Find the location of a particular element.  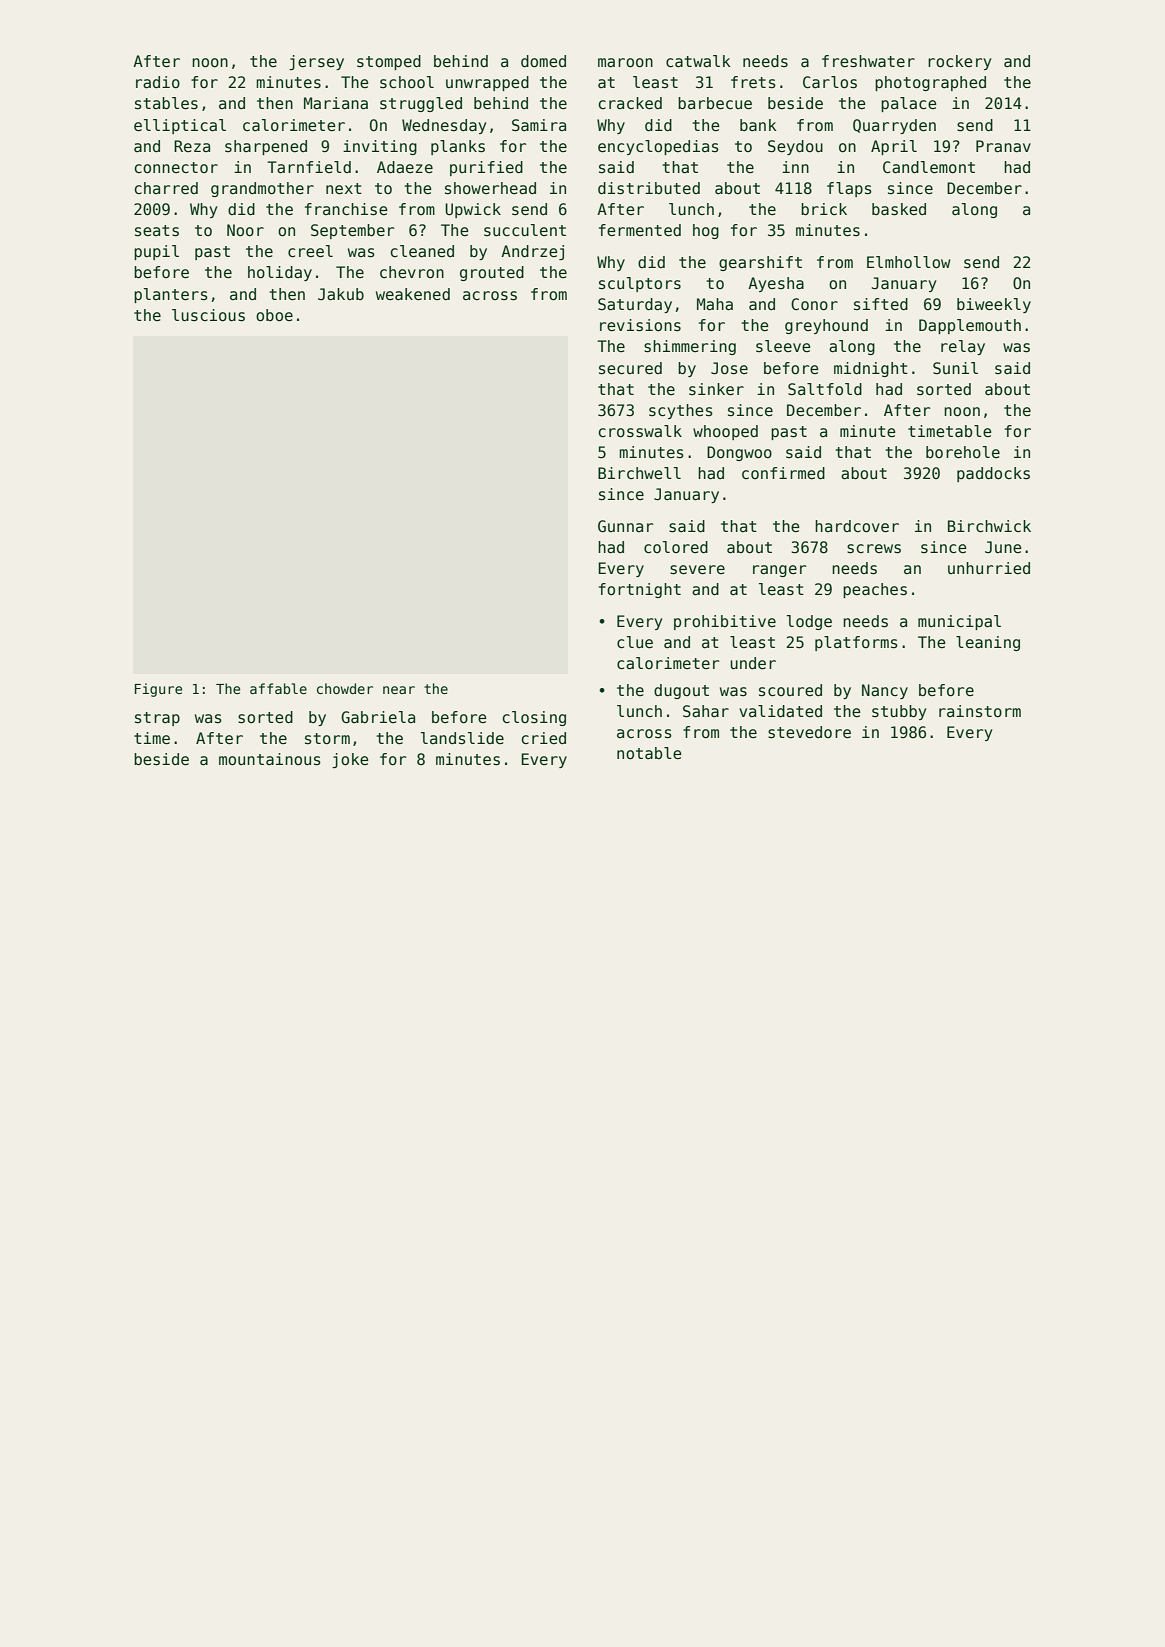

colored is located at coordinates (676, 547).
